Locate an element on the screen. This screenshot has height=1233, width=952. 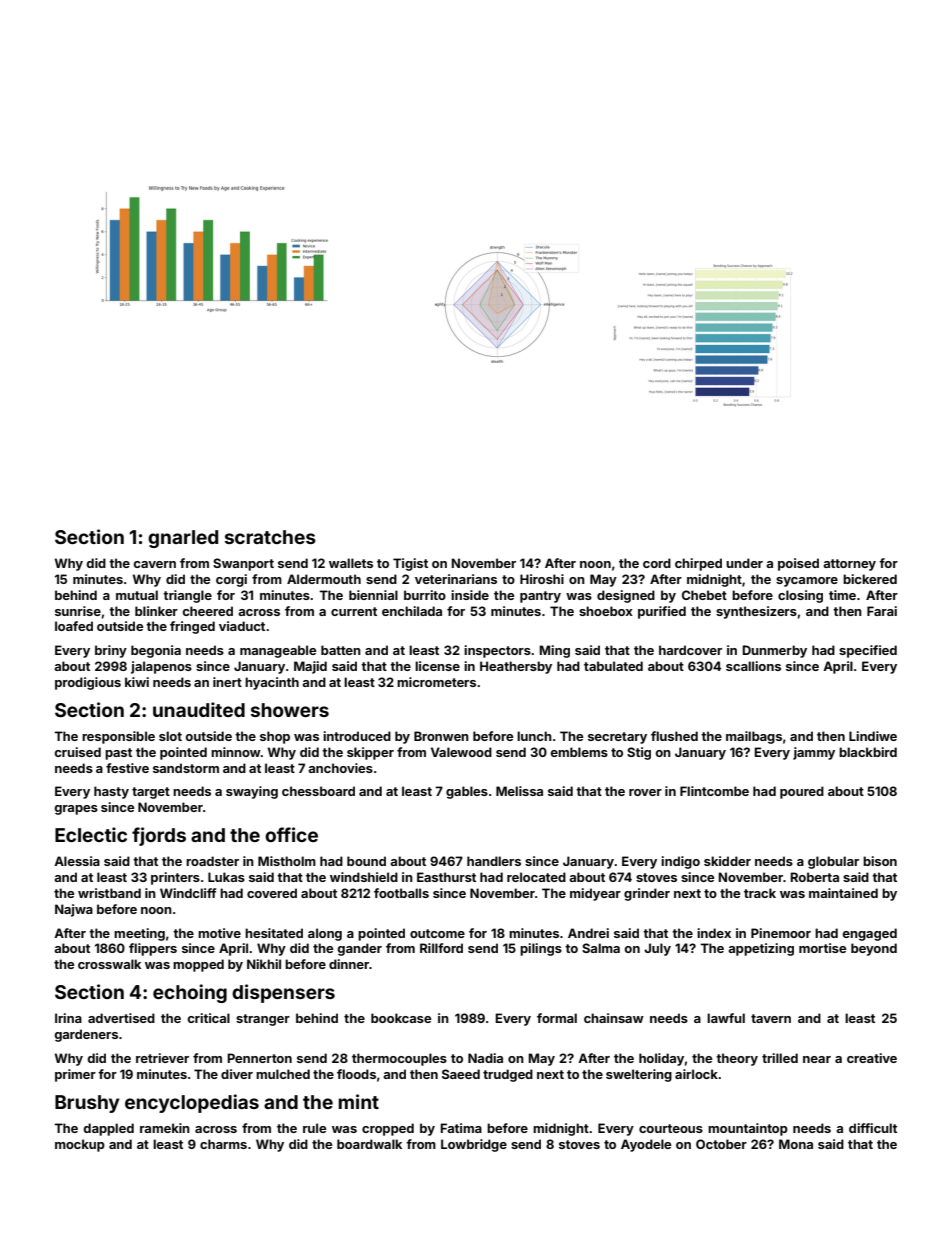
mockup is located at coordinates (80, 1145).
